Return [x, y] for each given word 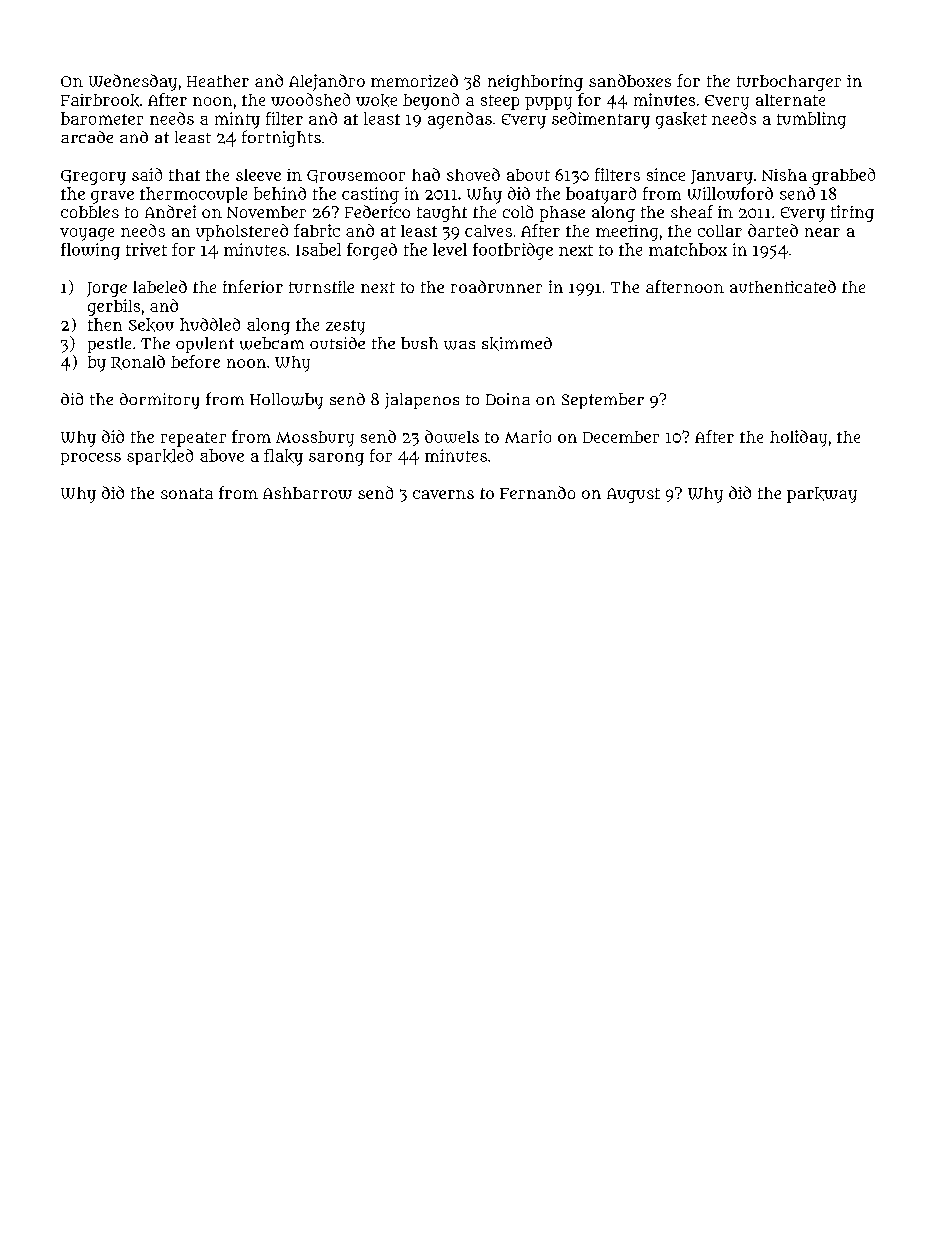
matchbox [688, 249]
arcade [87, 137]
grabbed [843, 176]
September [603, 401]
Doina [508, 399]
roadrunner [496, 286]
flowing [90, 251]
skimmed [517, 344]
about [528, 175]
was [459, 345]
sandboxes [630, 80]
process [91, 459]
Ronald [138, 362]
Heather [218, 81]
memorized [414, 80]
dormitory [159, 401]
